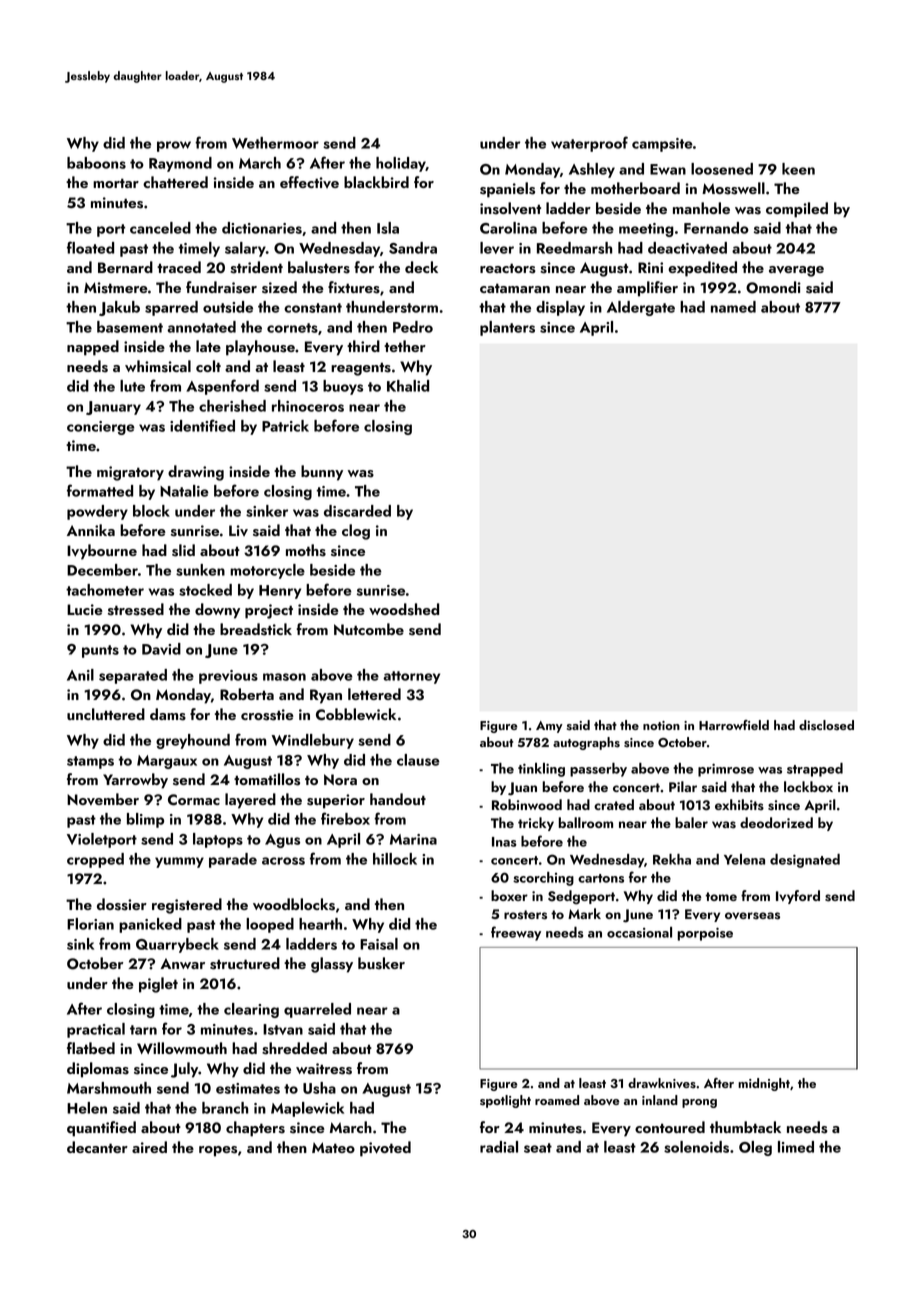 The image size is (924, 1311). Describe the element at coordinates (343, 387) in the screenshot. I see `buoys` at that location.
